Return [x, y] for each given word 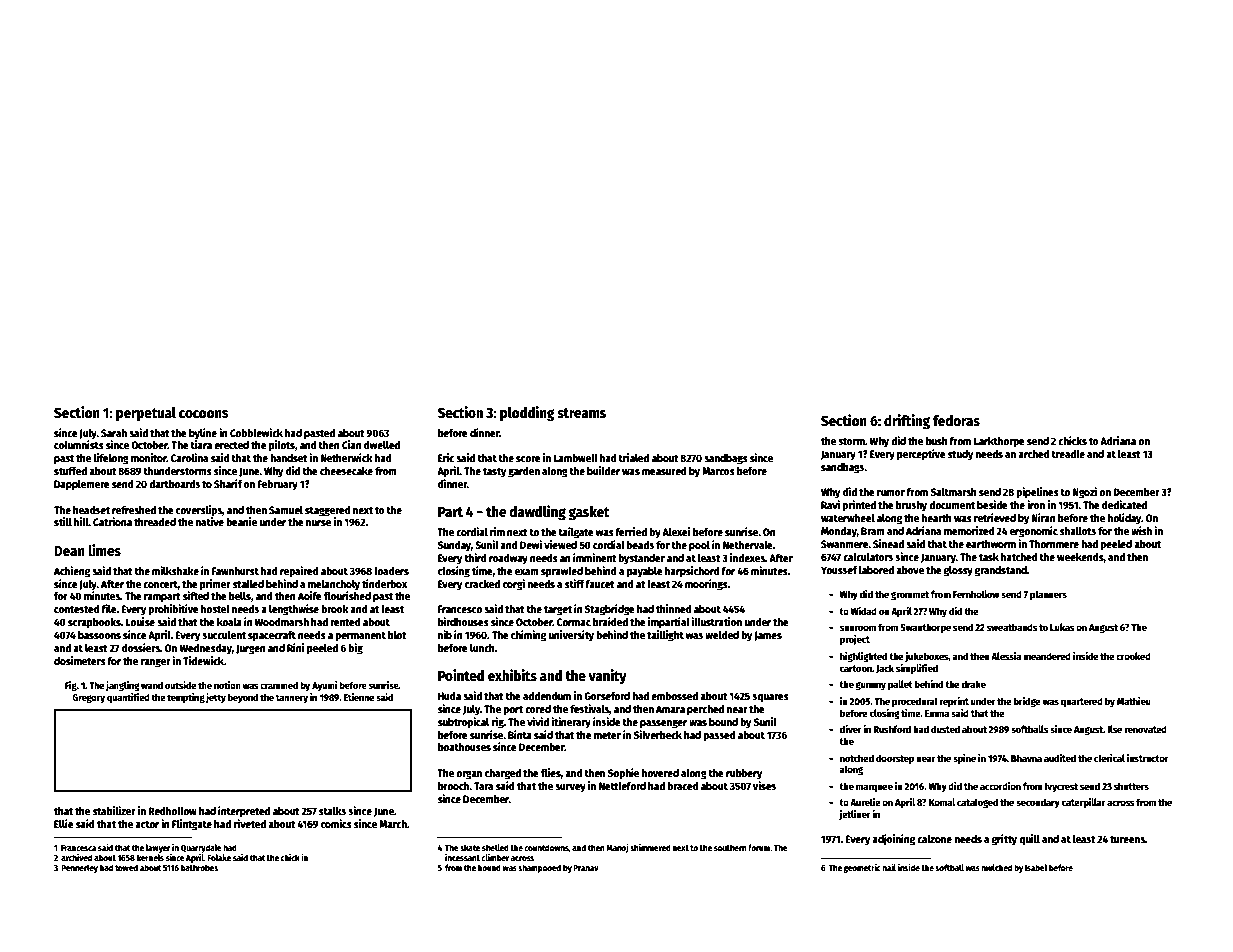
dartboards [174, 484]
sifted [196, 595]
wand [152, 685]
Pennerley [79, 868]
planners [1048, 595]
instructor [1148, 758]
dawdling [537, 512]
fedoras [956, 420]
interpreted [244, 812]
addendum [547, 696]
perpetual [146, 414]
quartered [1082, 702]
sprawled [562, 572]
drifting [907, 421]
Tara [483, 786]
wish [1141, 530]
